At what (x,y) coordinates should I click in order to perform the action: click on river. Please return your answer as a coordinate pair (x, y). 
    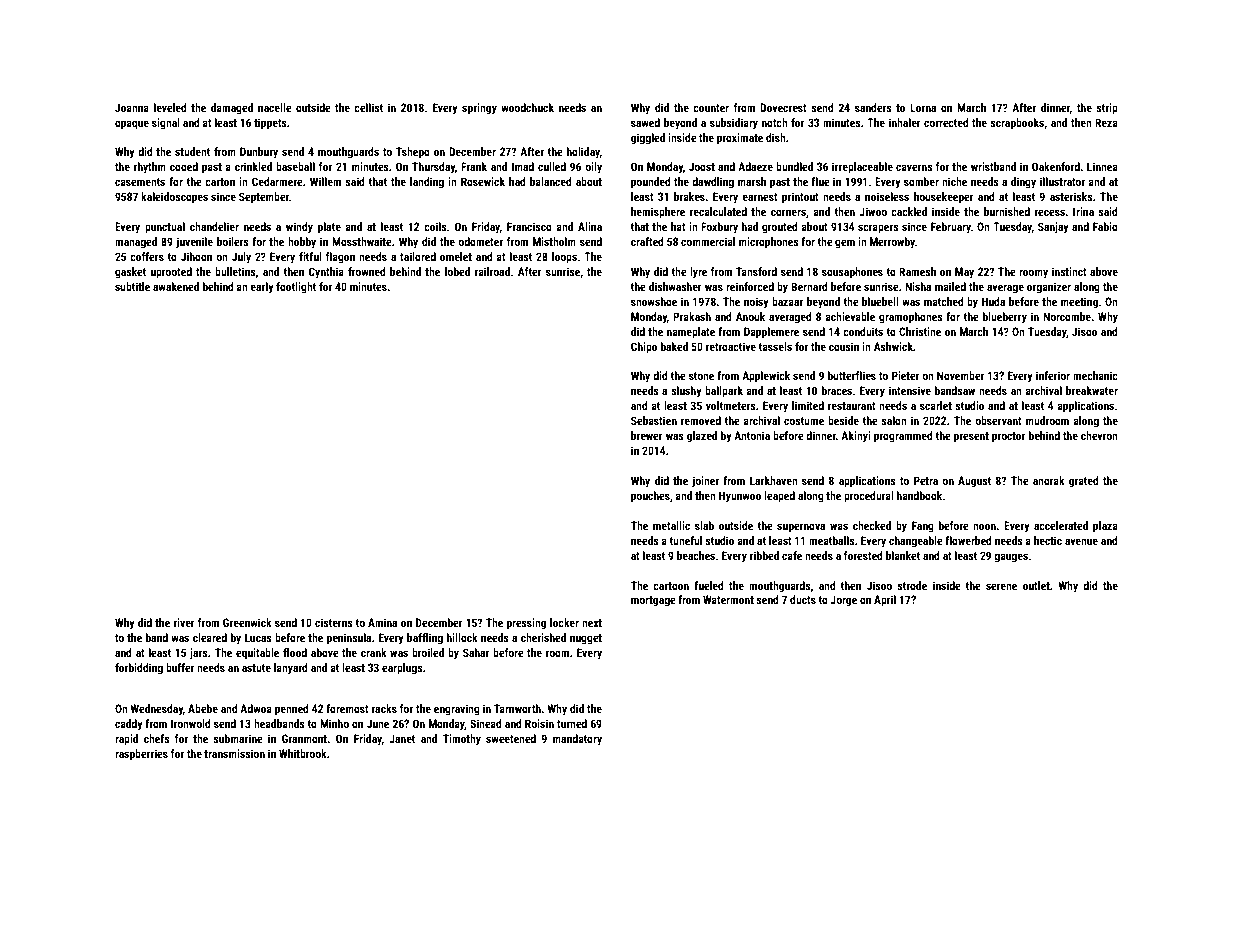
    Looking at the image, I should click on (184, 622).
